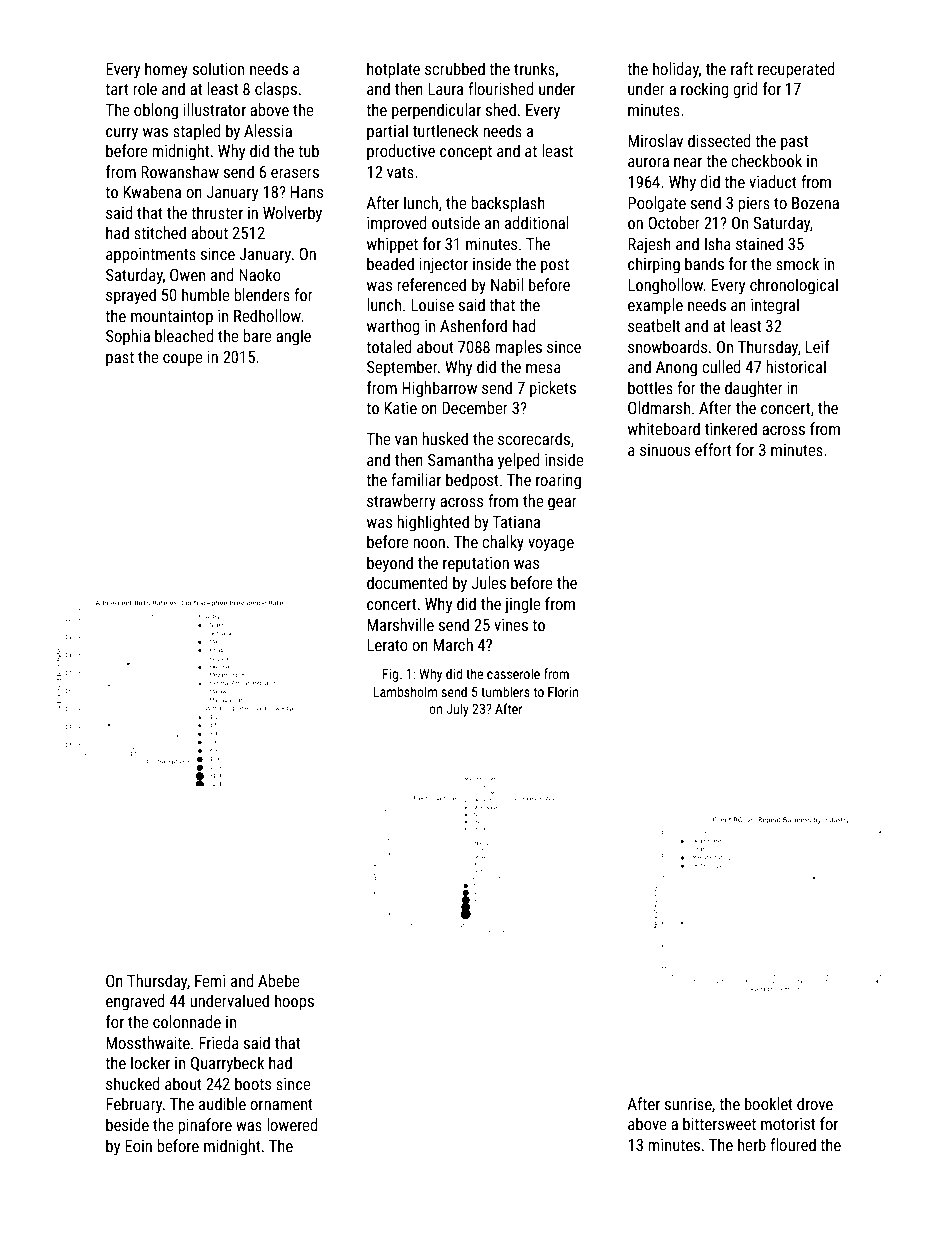 The height and width of the document is (1233, 952). I want to click on booklet, so click(769, 1103).
